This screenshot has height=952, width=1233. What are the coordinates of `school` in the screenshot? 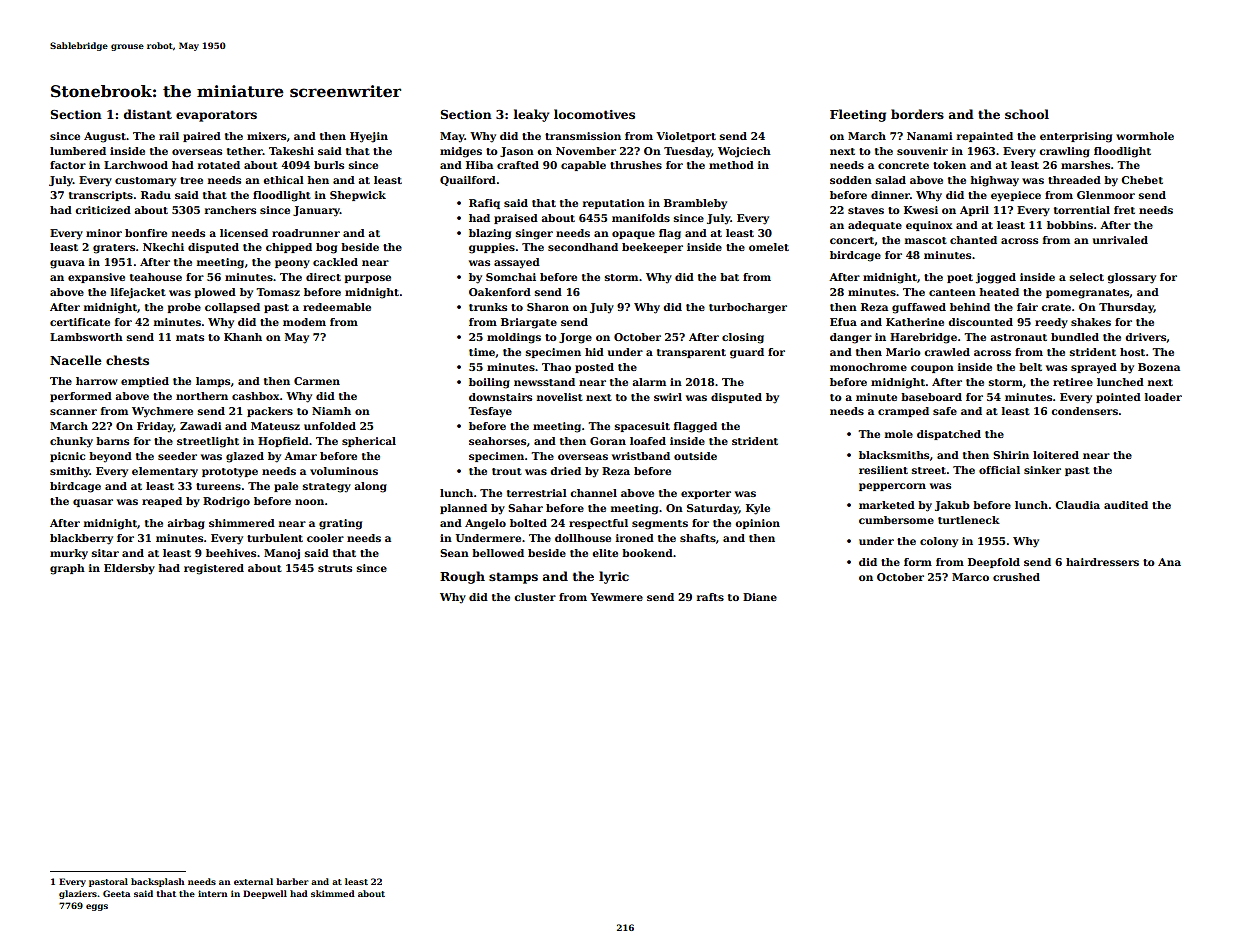 It's located at (1027, 114).
